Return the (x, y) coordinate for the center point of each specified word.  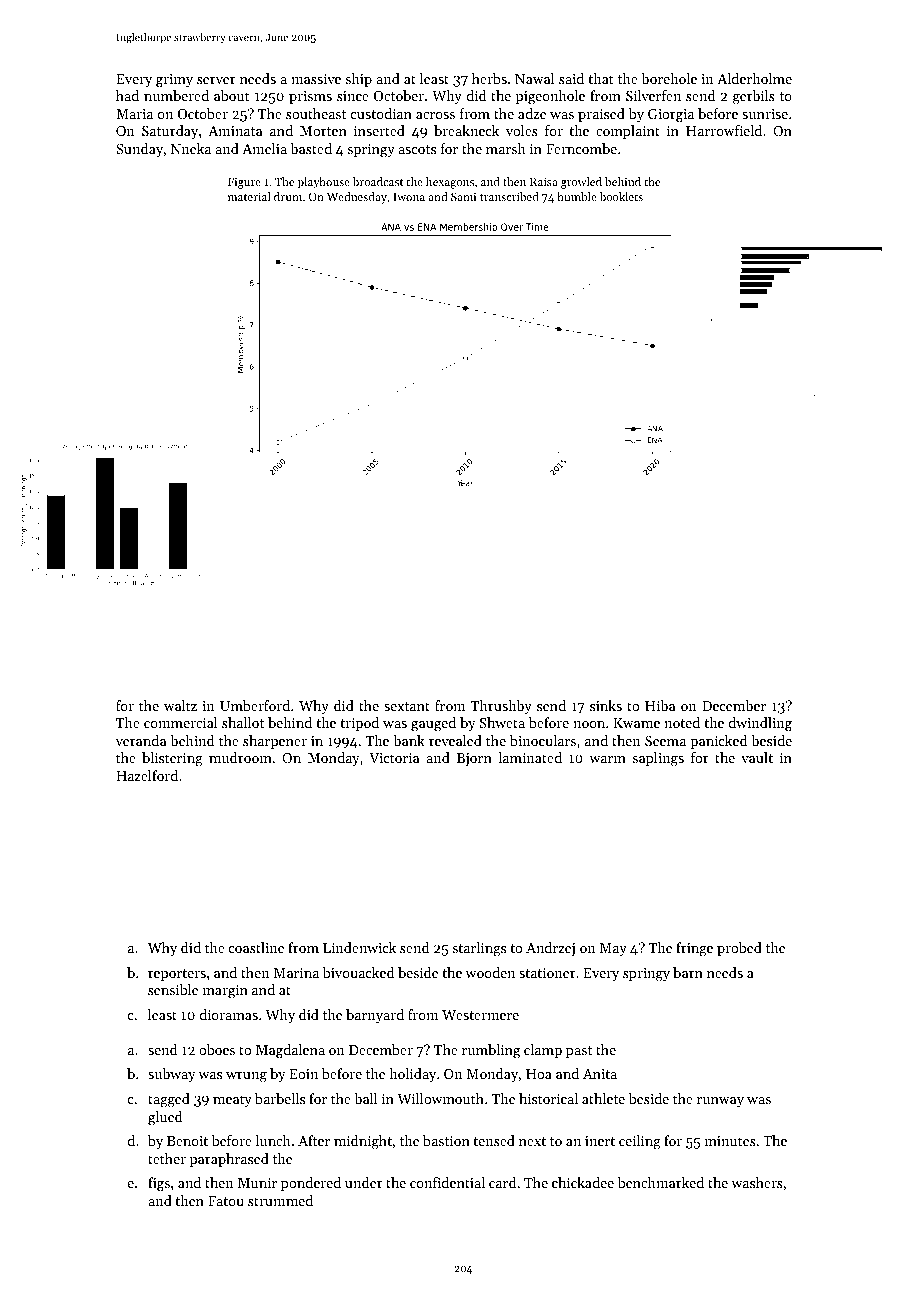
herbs (489, 78)
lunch (273, 1140)
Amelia (264, 148)
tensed (494, 1140)
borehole (669, 78)
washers (757, 1182)
